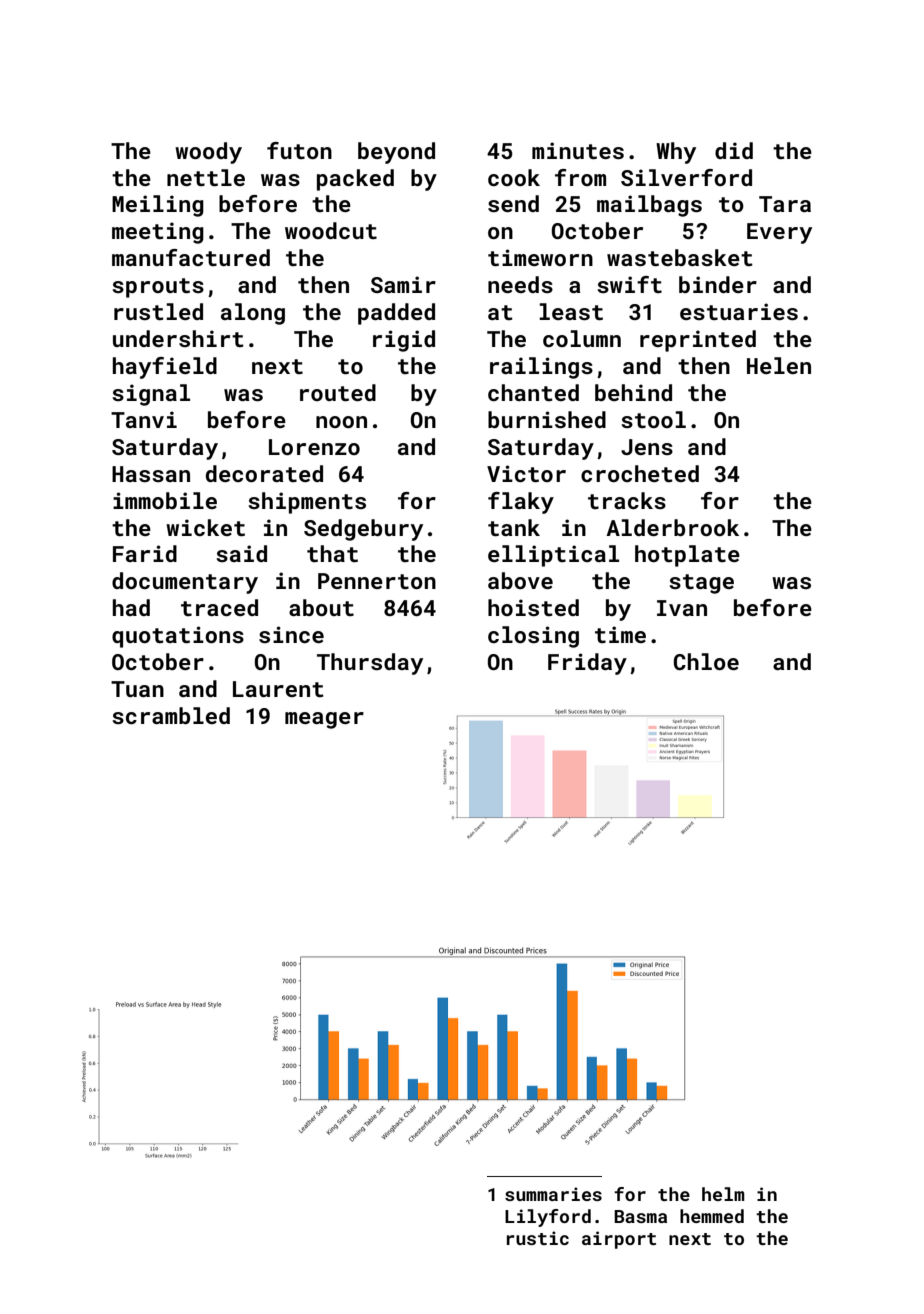 Image resolution: width=924 pixels, height=1314 pixels. What do you see at coordinates (278, 689) in the screenshot?
I see `Laurent` at bounding box center [278, 689].
